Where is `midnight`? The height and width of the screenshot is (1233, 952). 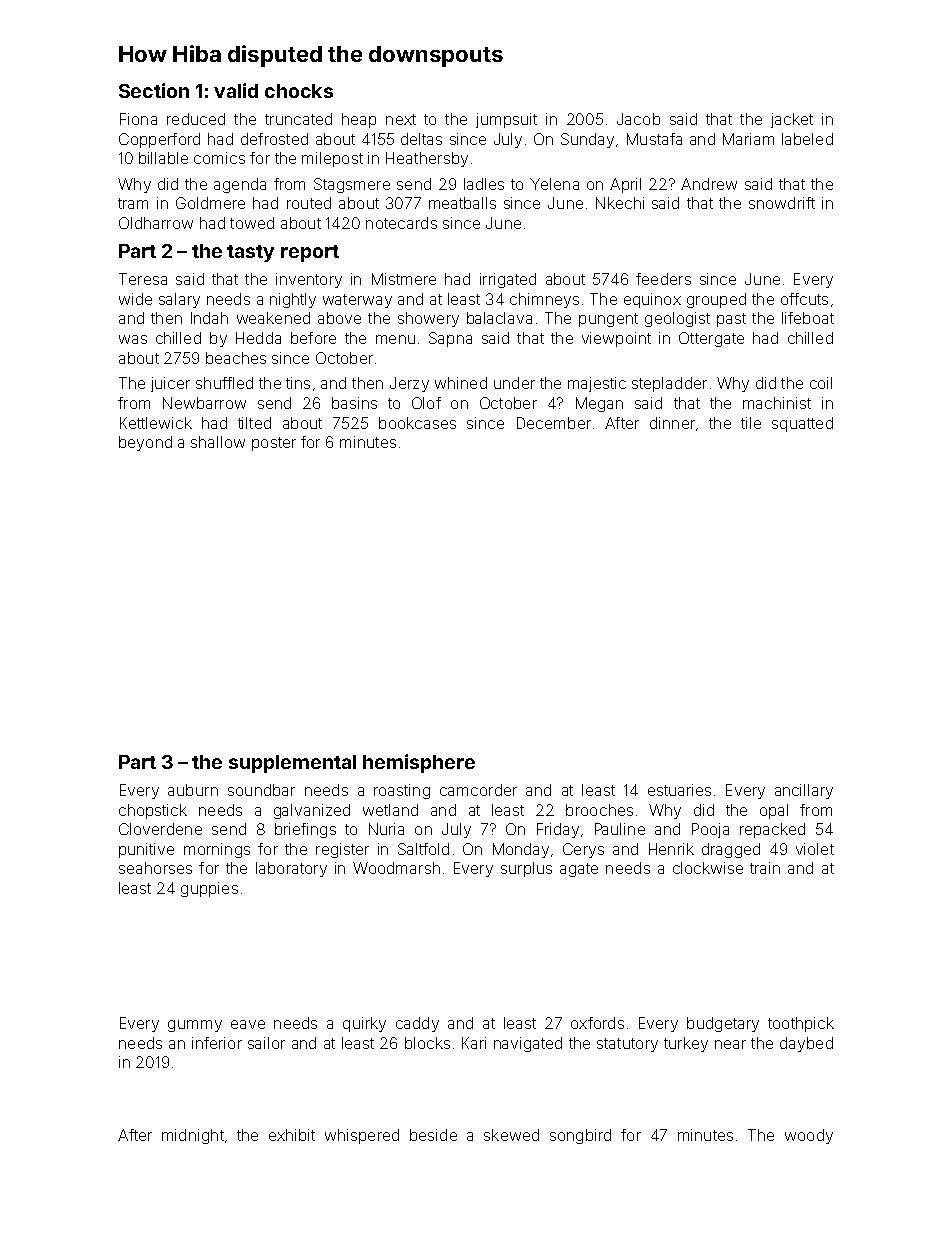
midnight is located at coordinates (193, 1136).
